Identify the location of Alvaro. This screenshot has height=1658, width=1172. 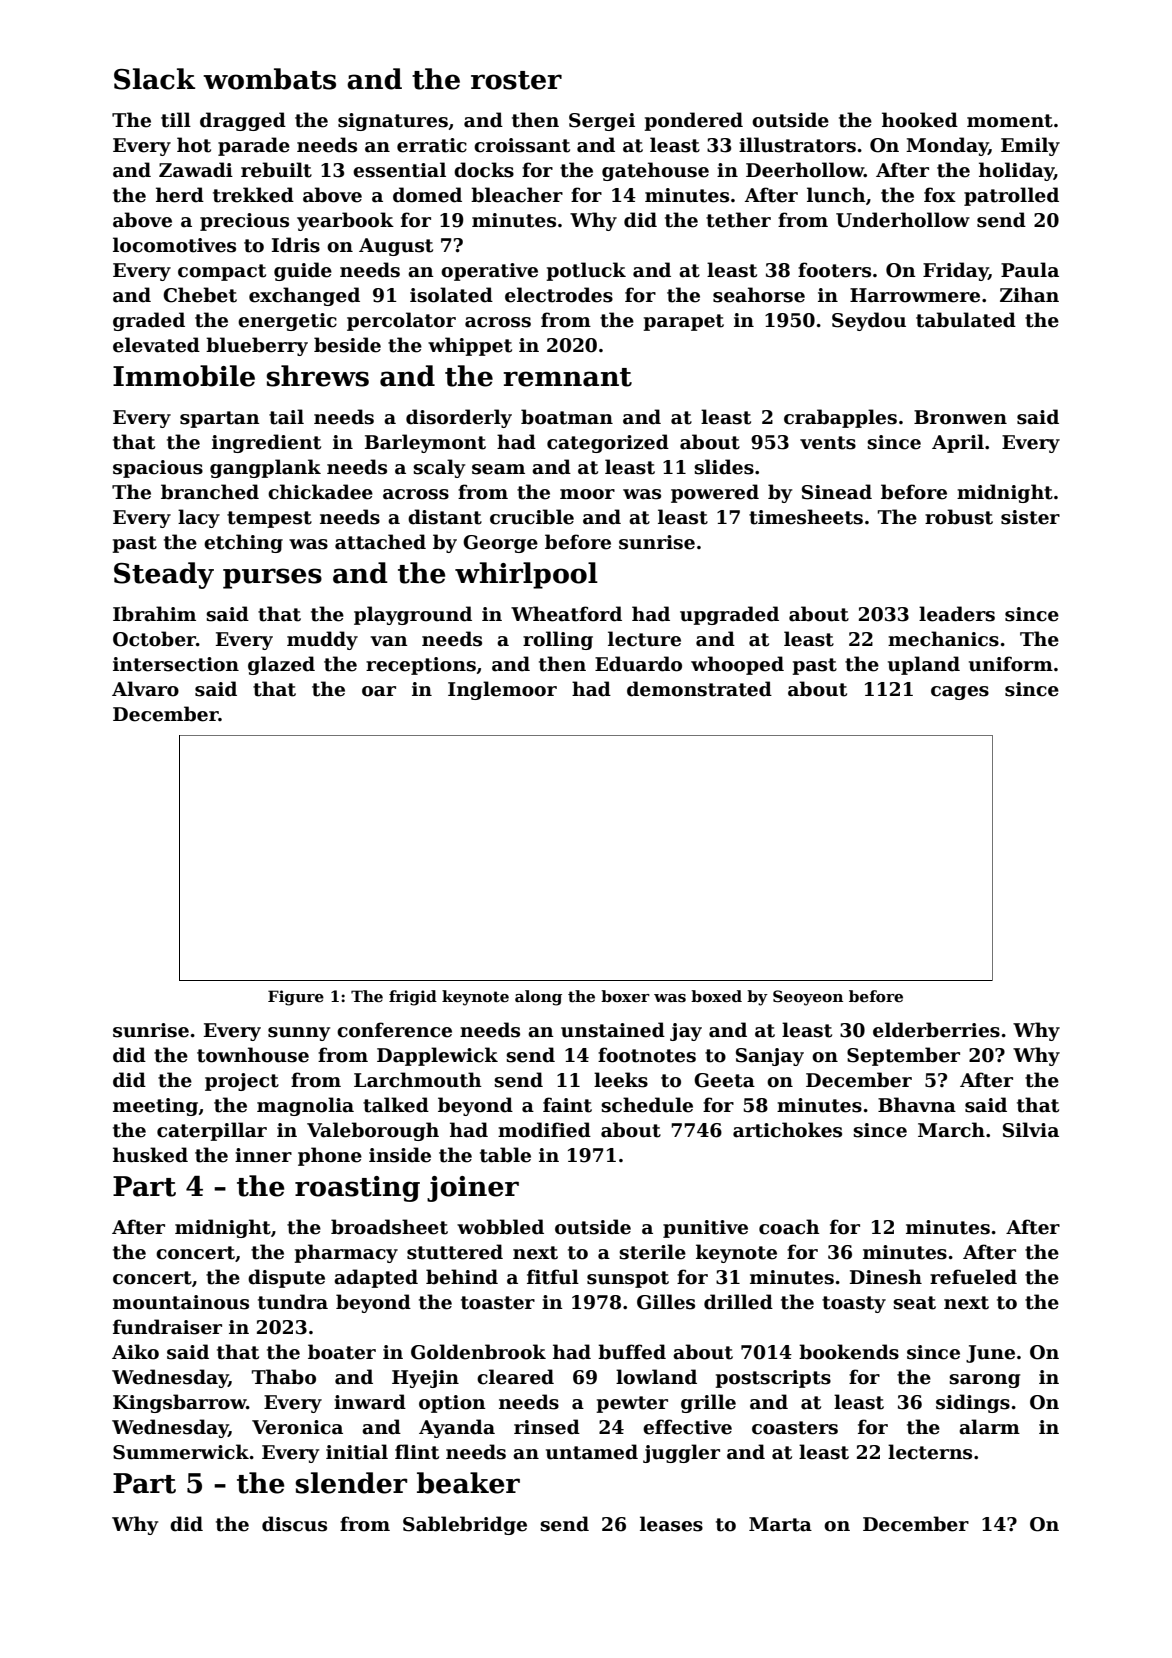
(145, 689).
